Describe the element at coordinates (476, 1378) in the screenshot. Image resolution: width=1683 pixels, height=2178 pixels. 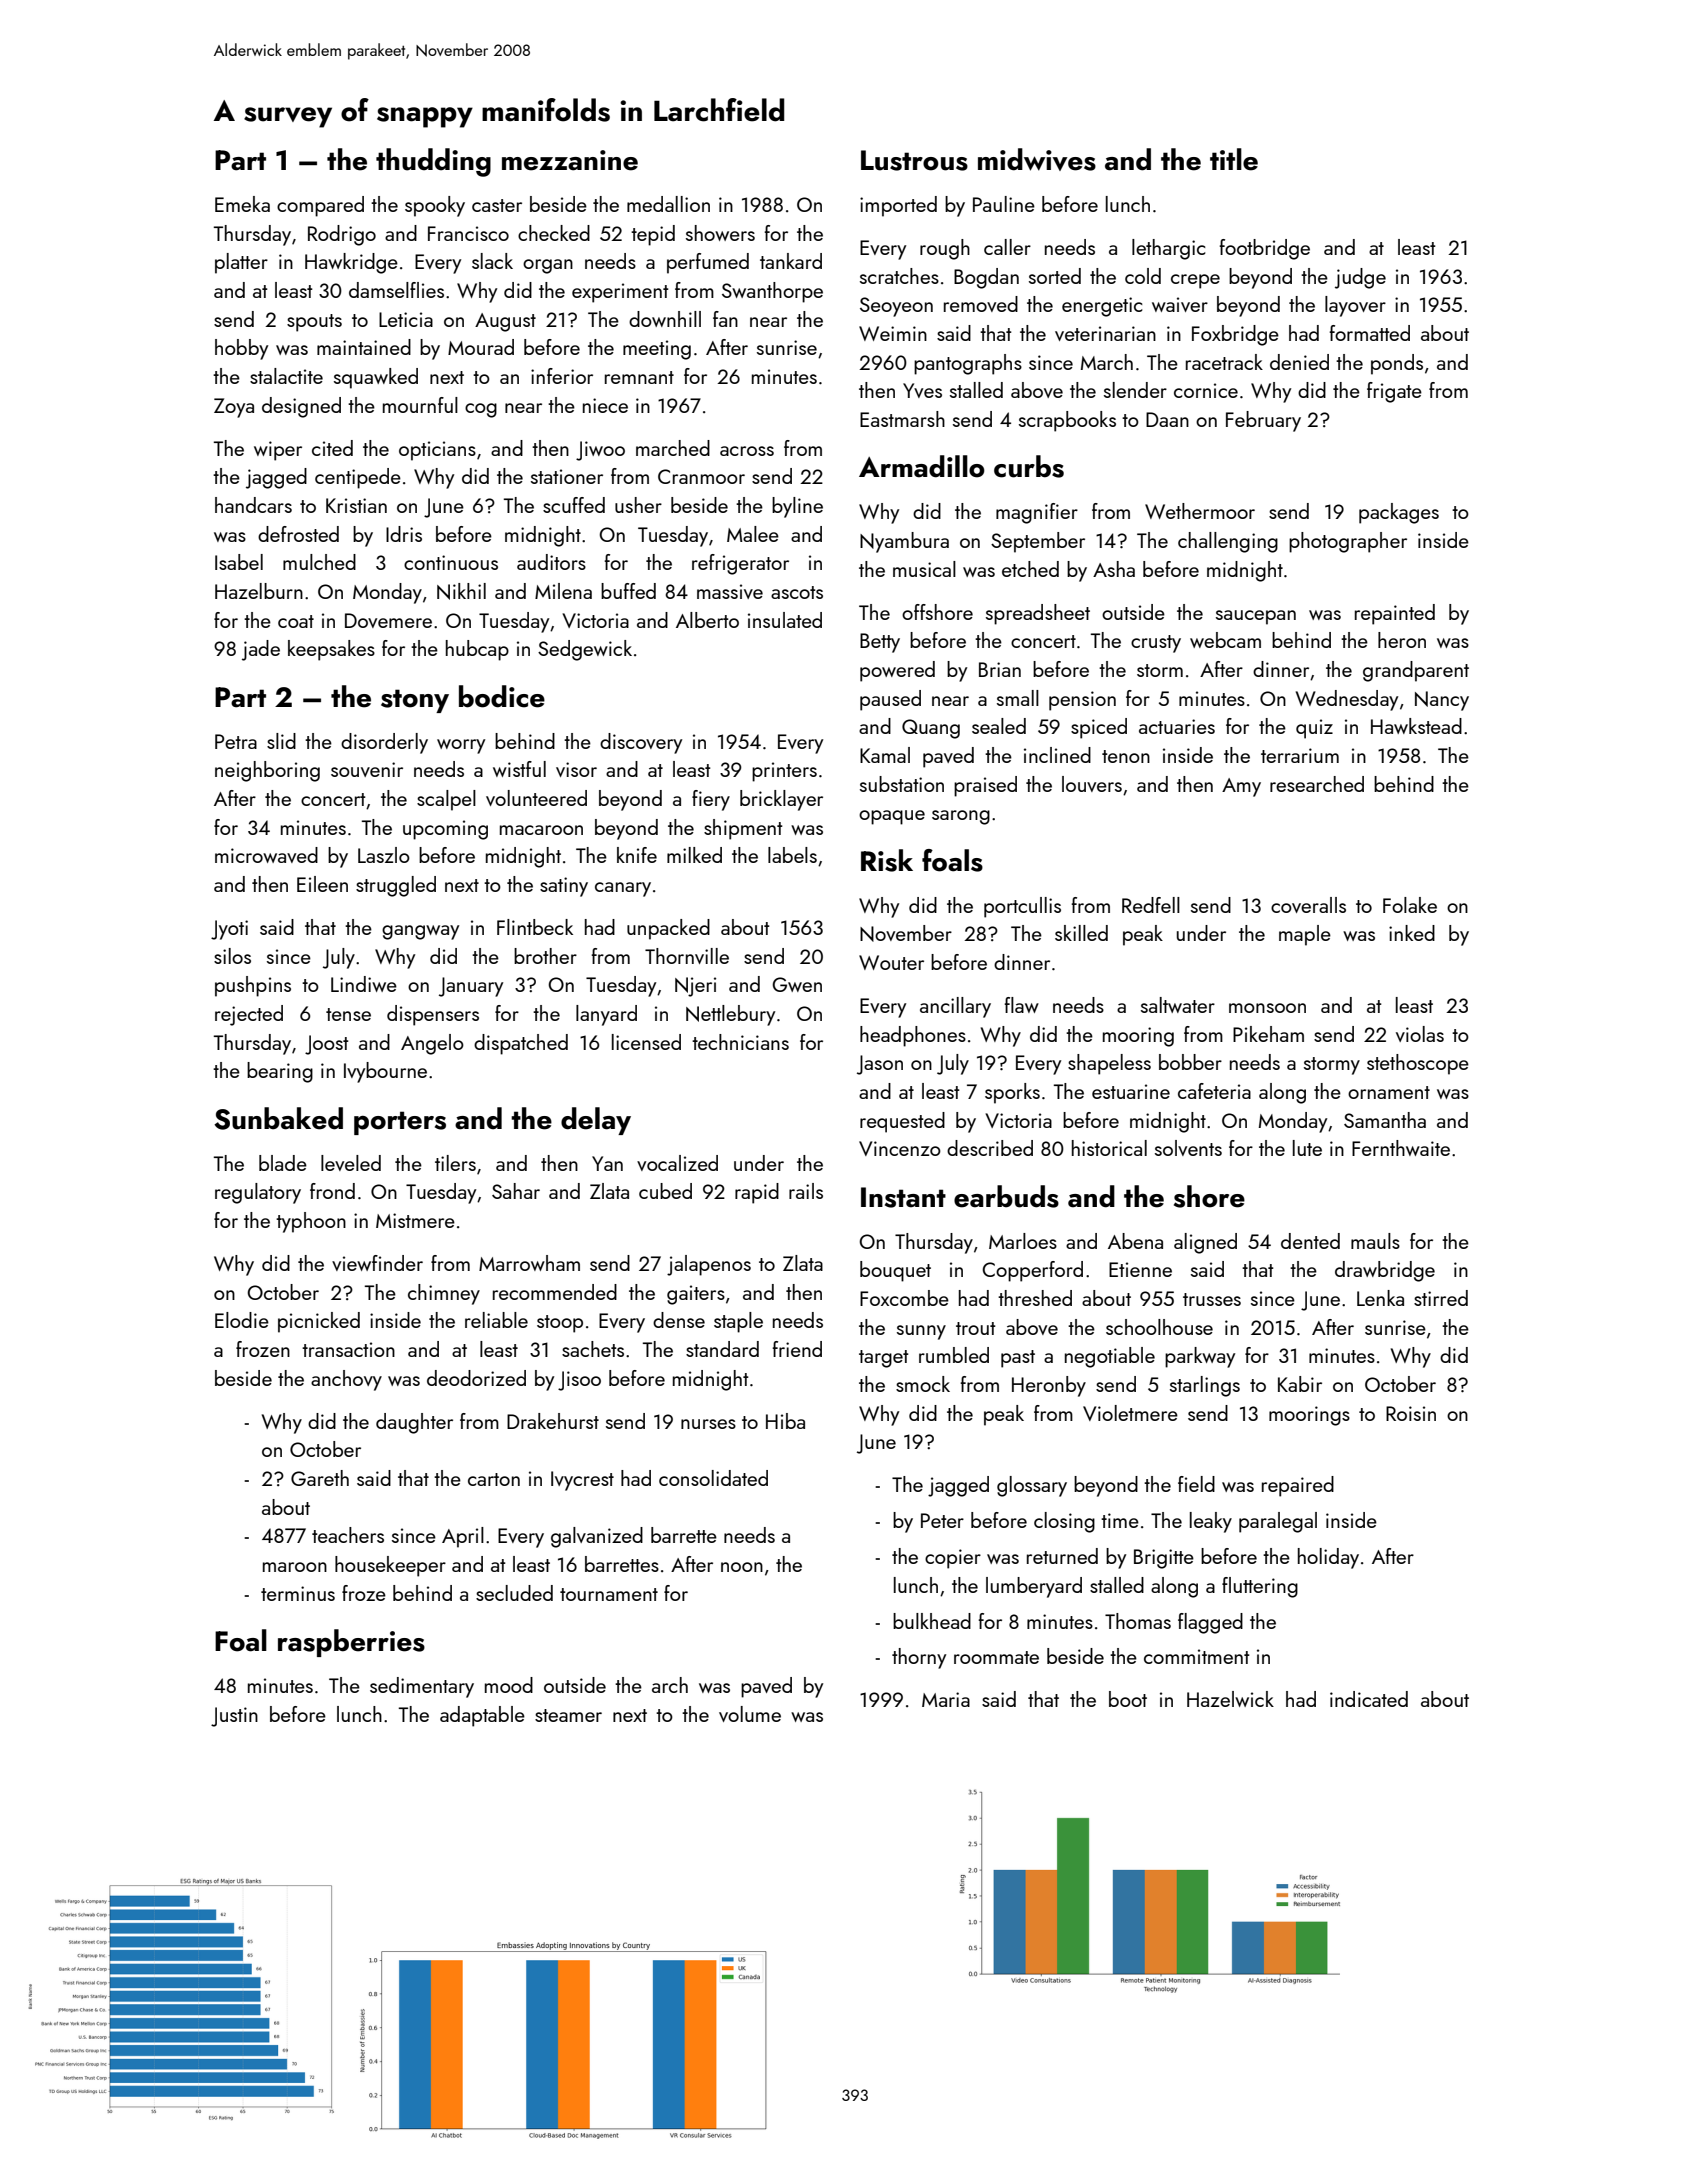
I see `deodorized` at that location.
